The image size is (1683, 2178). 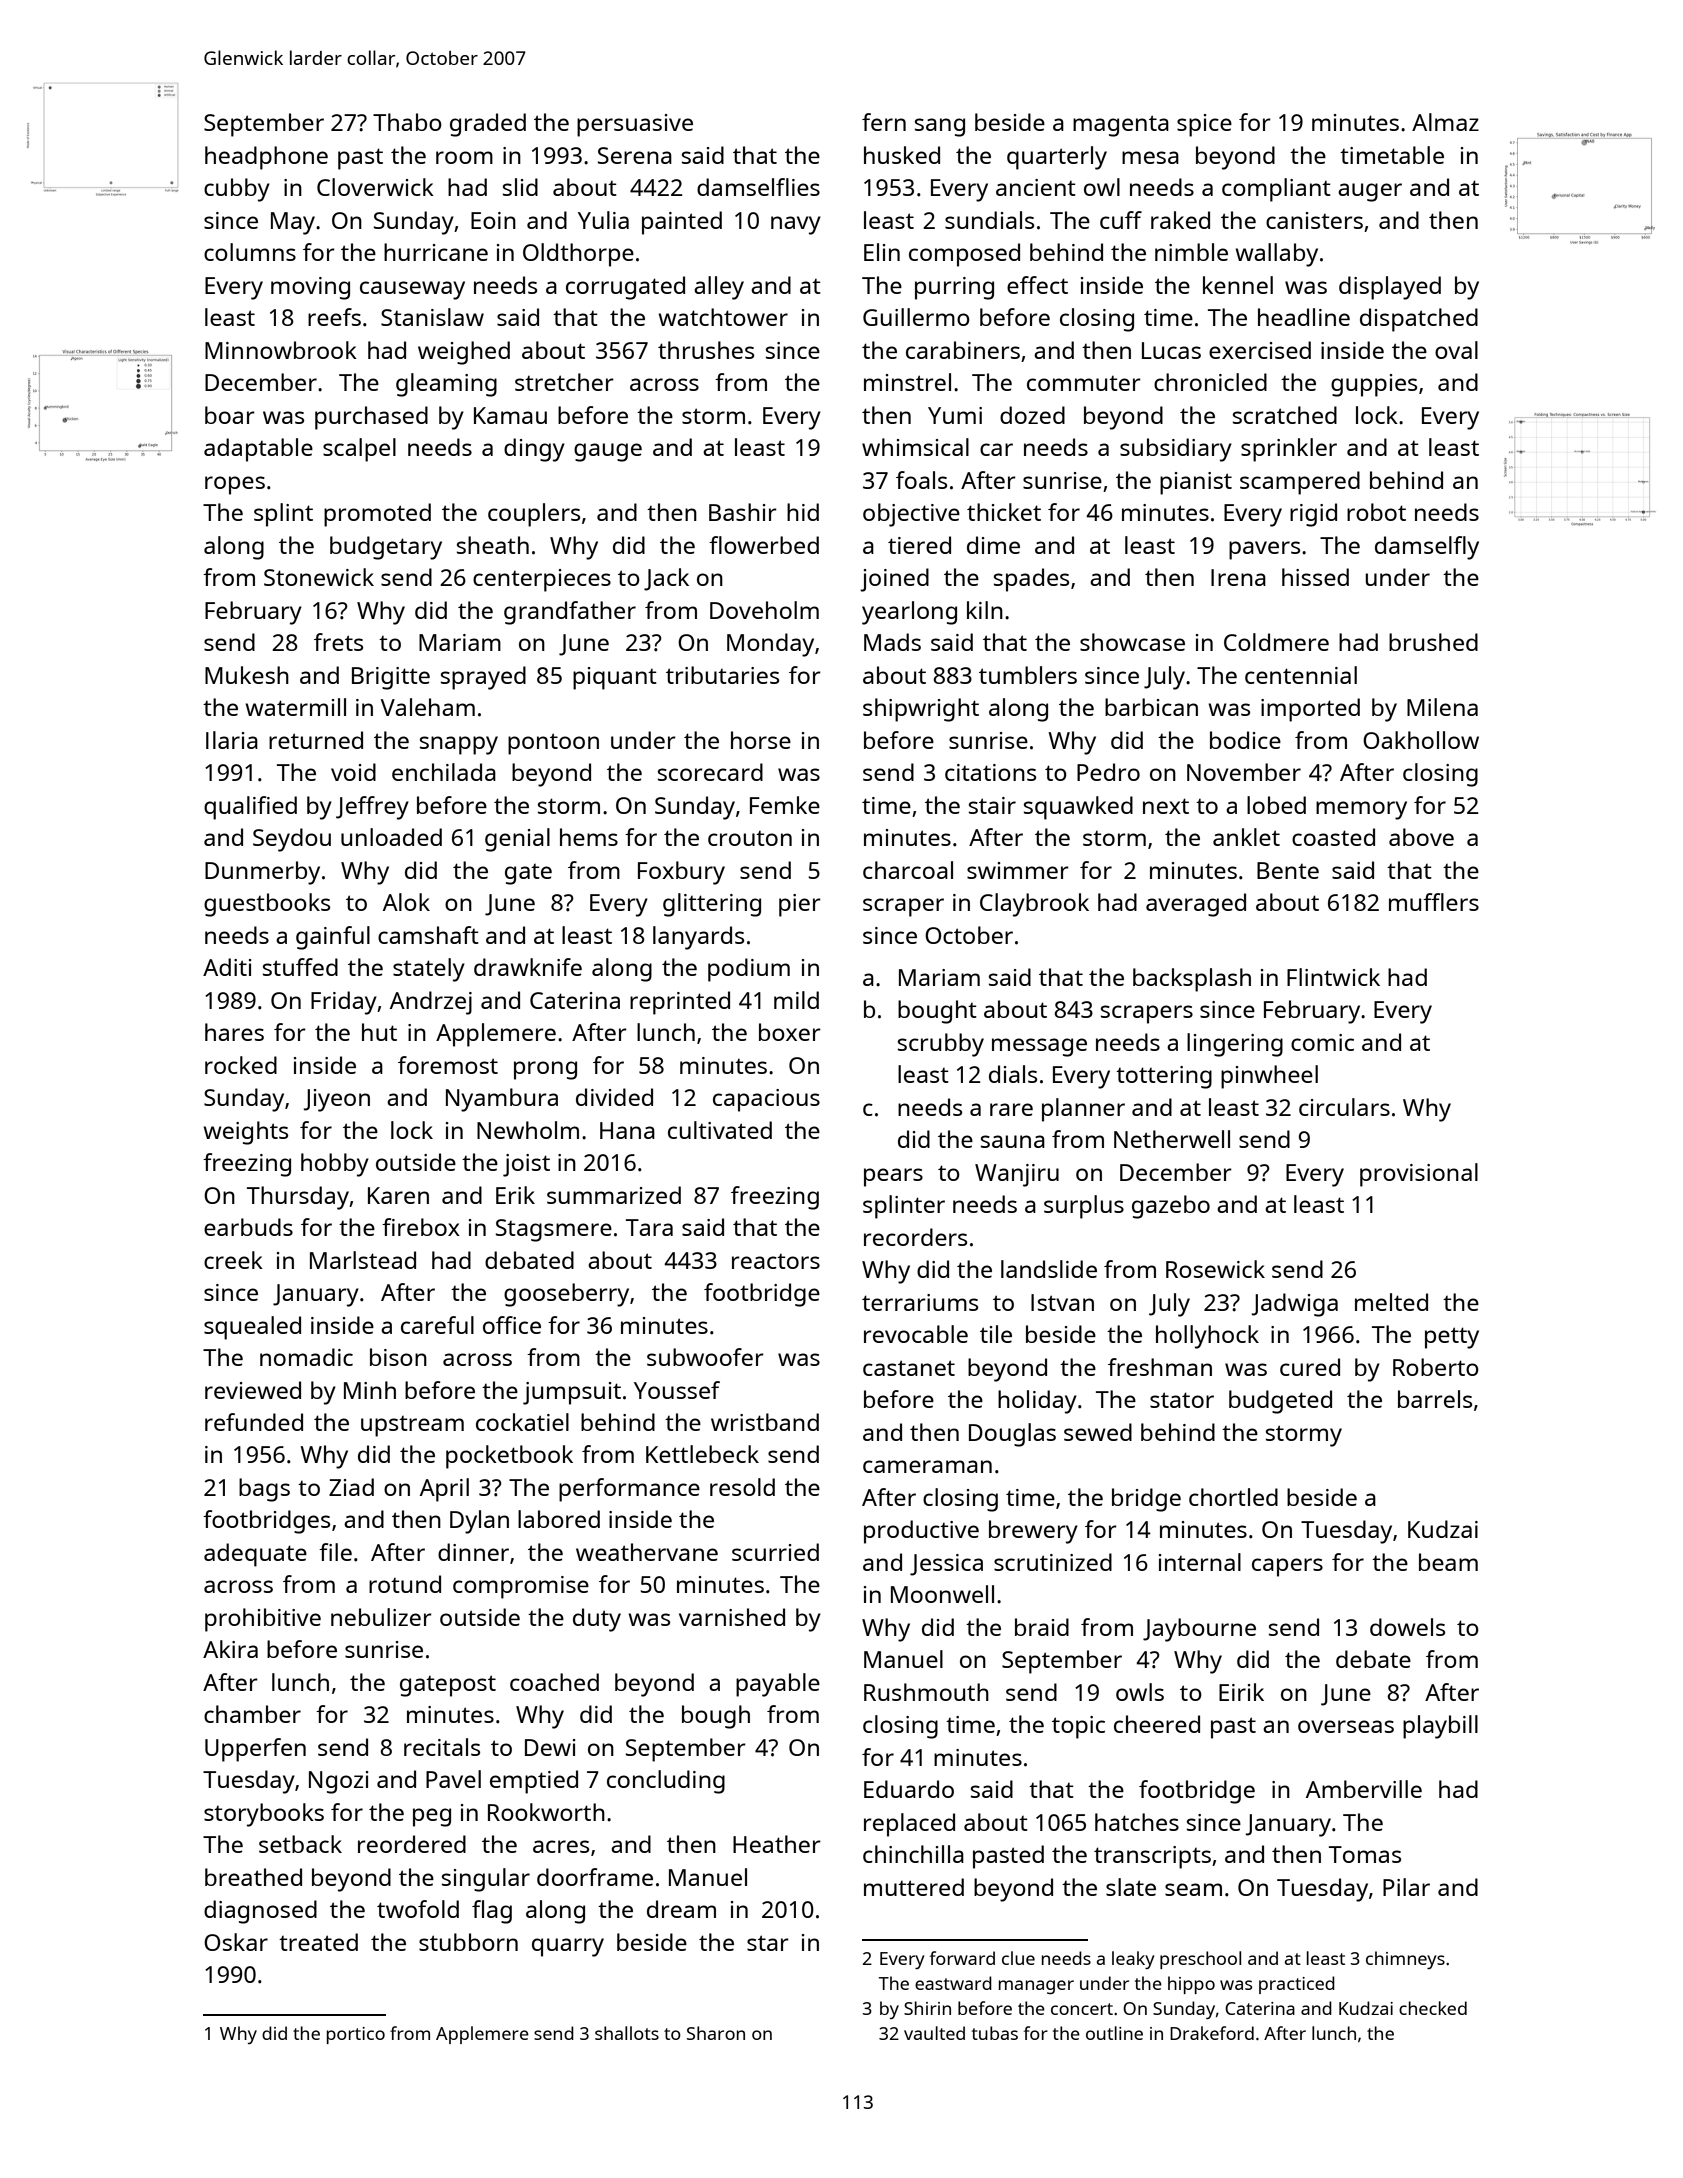 I want to click on spice, so click(x=1204, y=125).
